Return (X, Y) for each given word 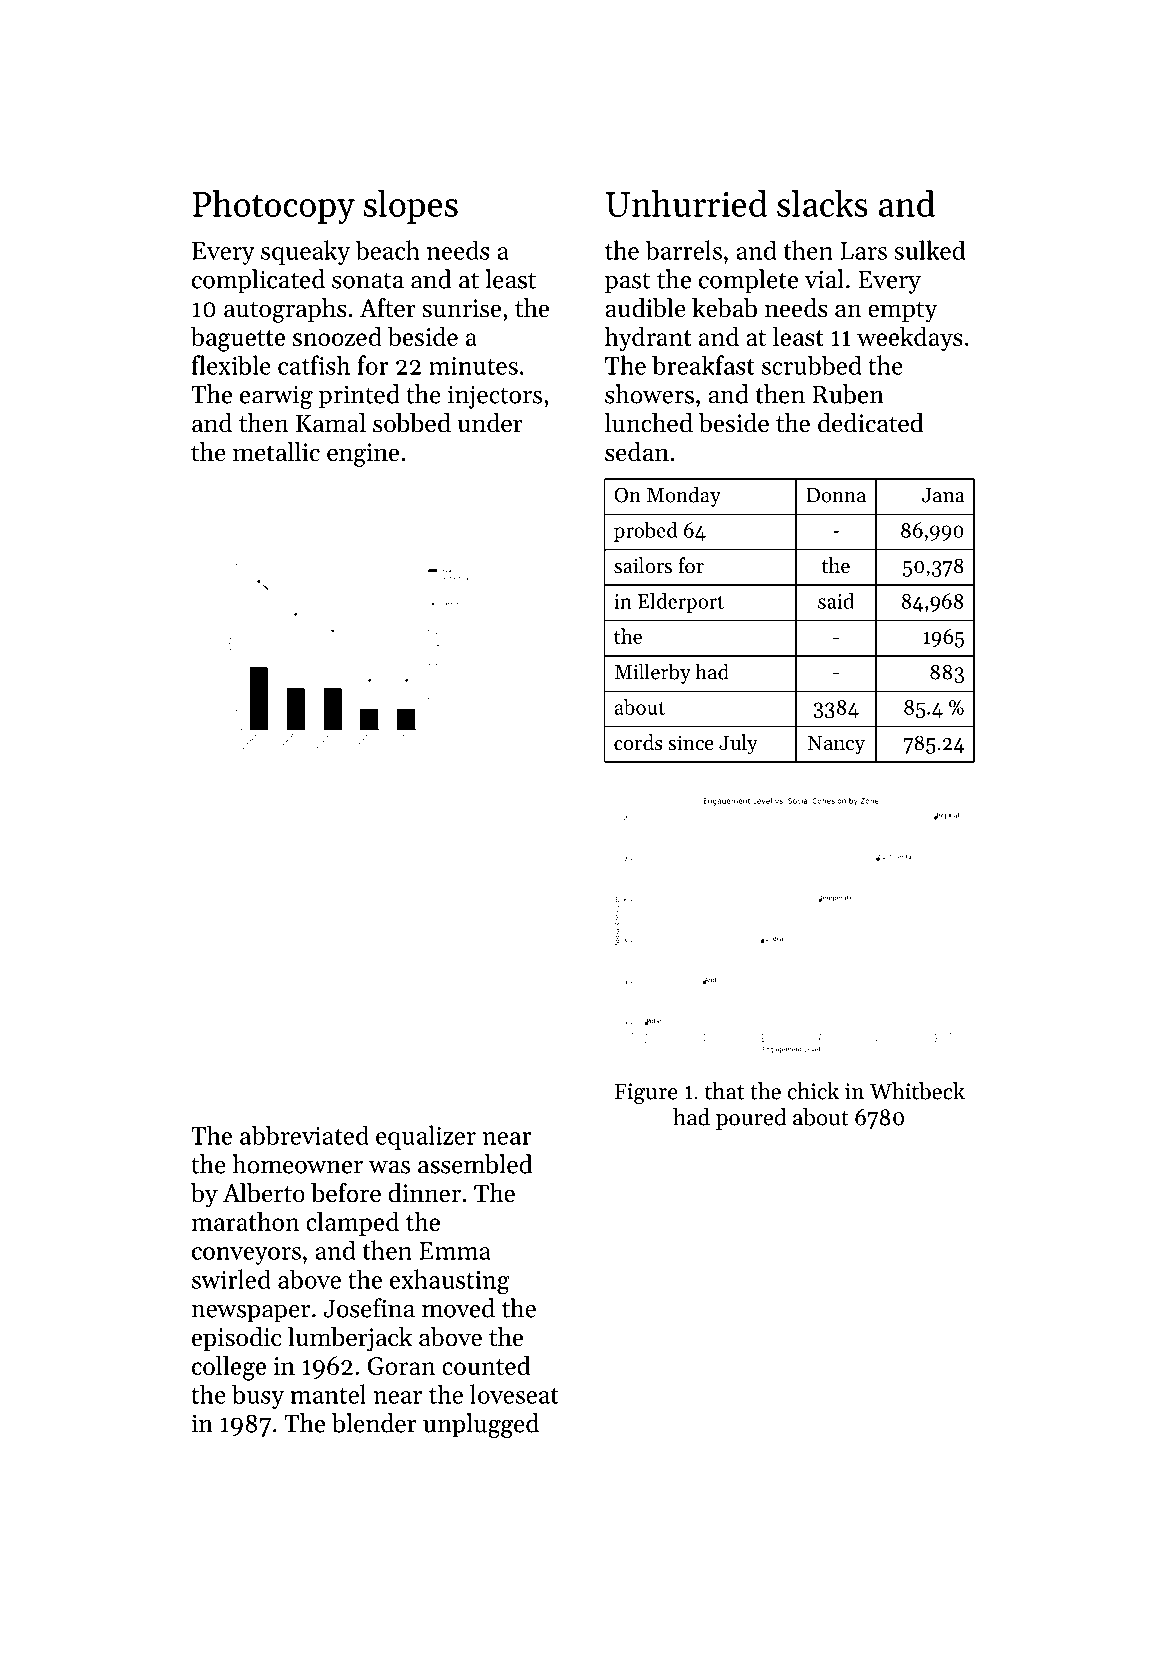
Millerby (652, 673)
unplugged (481, 1425)
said (836, 601)
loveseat (514, 1394)
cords (638, 742)
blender (374, 1423)
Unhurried (686, 203)
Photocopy (274, 207)
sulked (929, 250)
